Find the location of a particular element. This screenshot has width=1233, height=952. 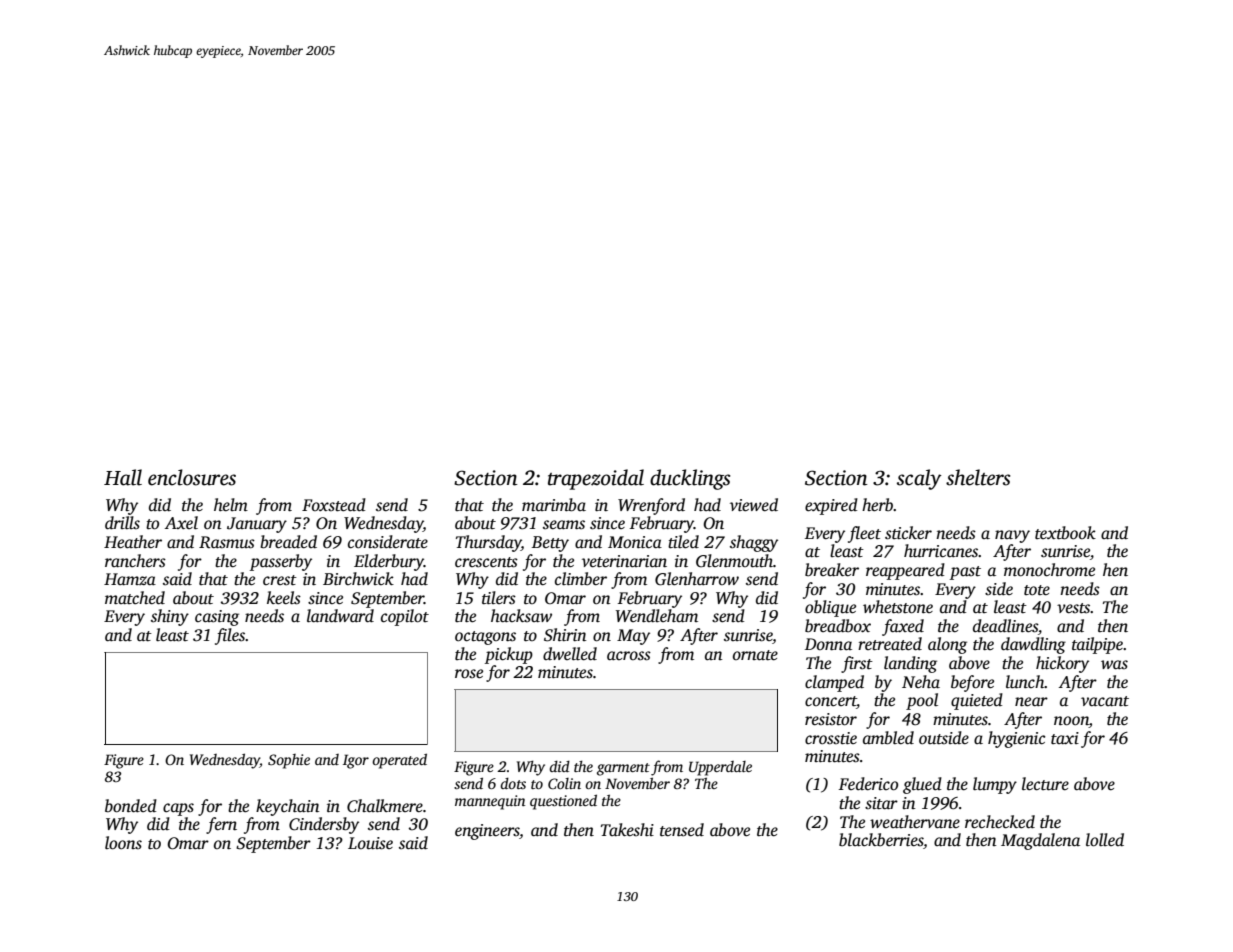

Heather is located at coordinates (133, 542).
